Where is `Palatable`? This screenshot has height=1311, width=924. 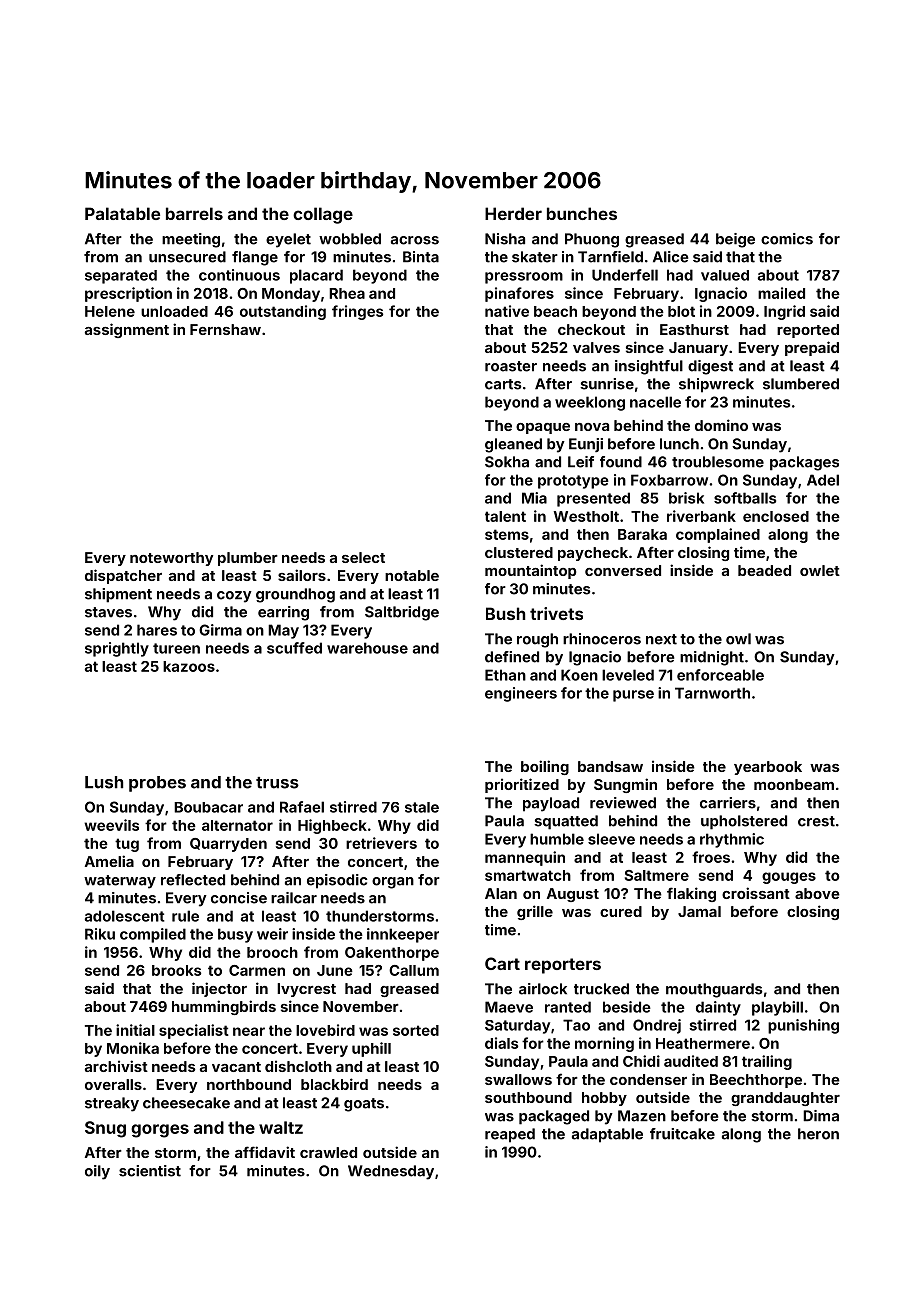 Palatable is located at coordinates (122, 213).
